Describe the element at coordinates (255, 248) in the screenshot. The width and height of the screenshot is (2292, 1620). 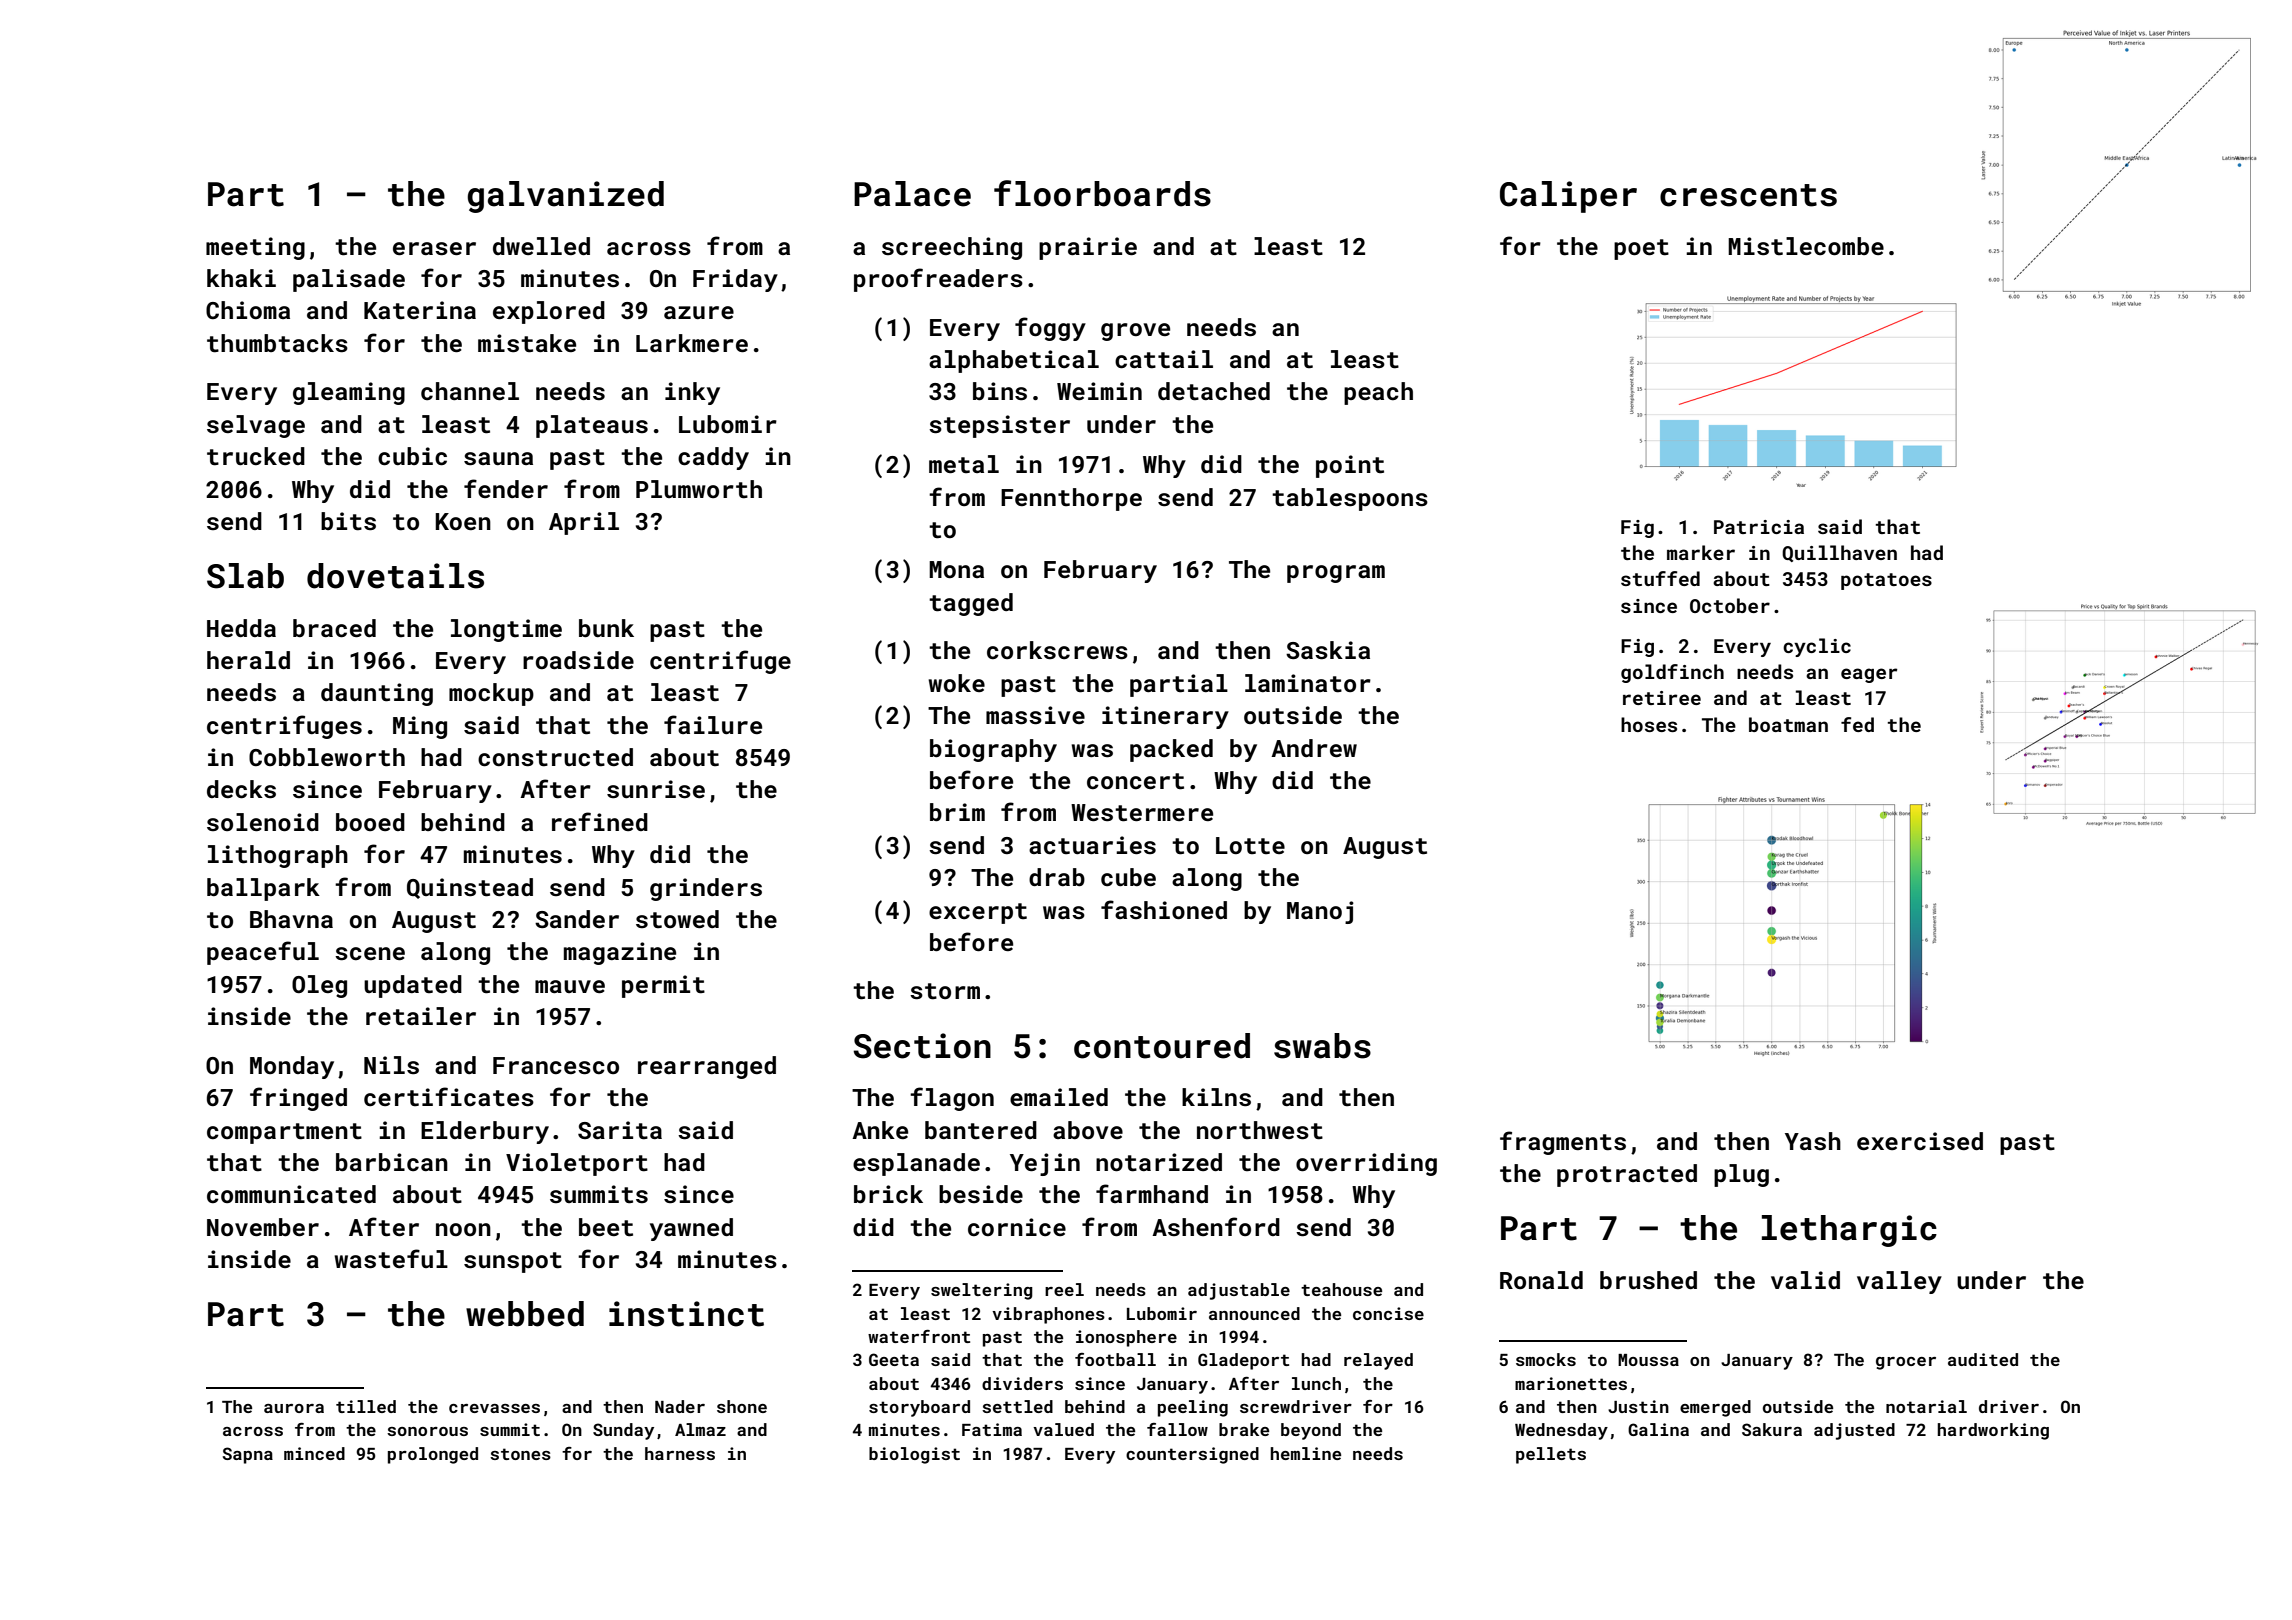
I see `meeting` at that location.
